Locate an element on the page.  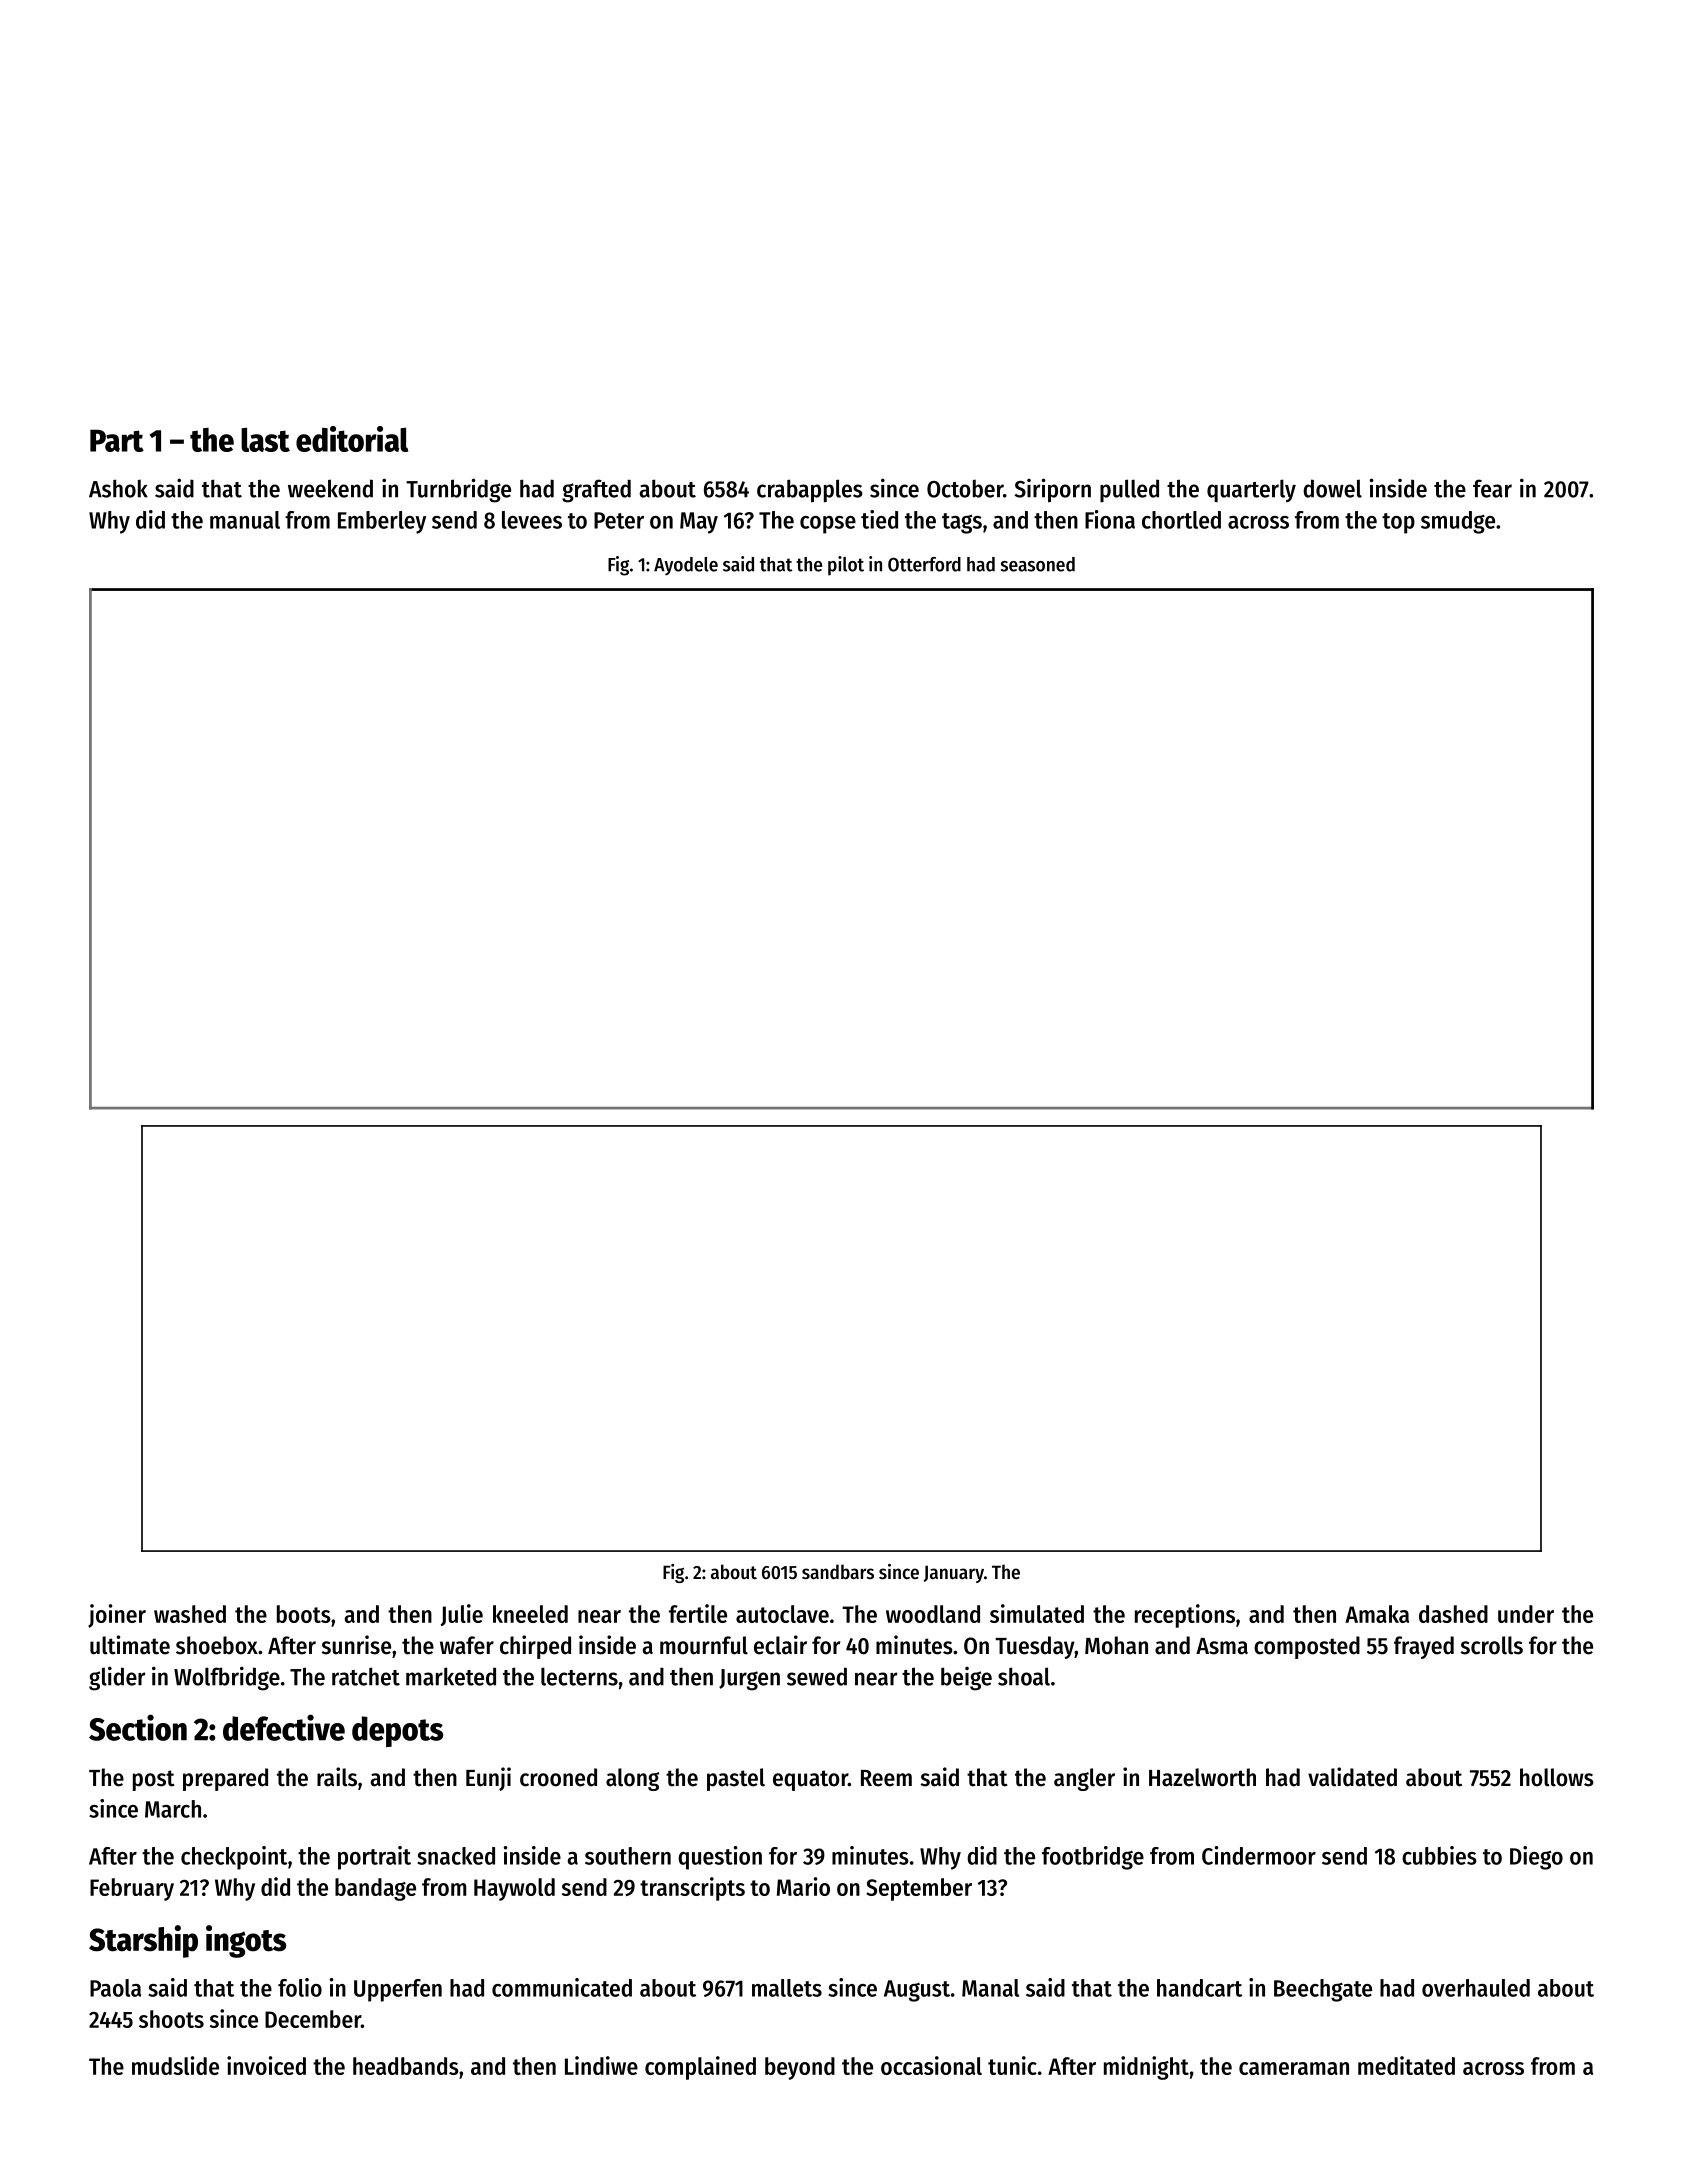
Otterford is located at coordinates (924, 564).
